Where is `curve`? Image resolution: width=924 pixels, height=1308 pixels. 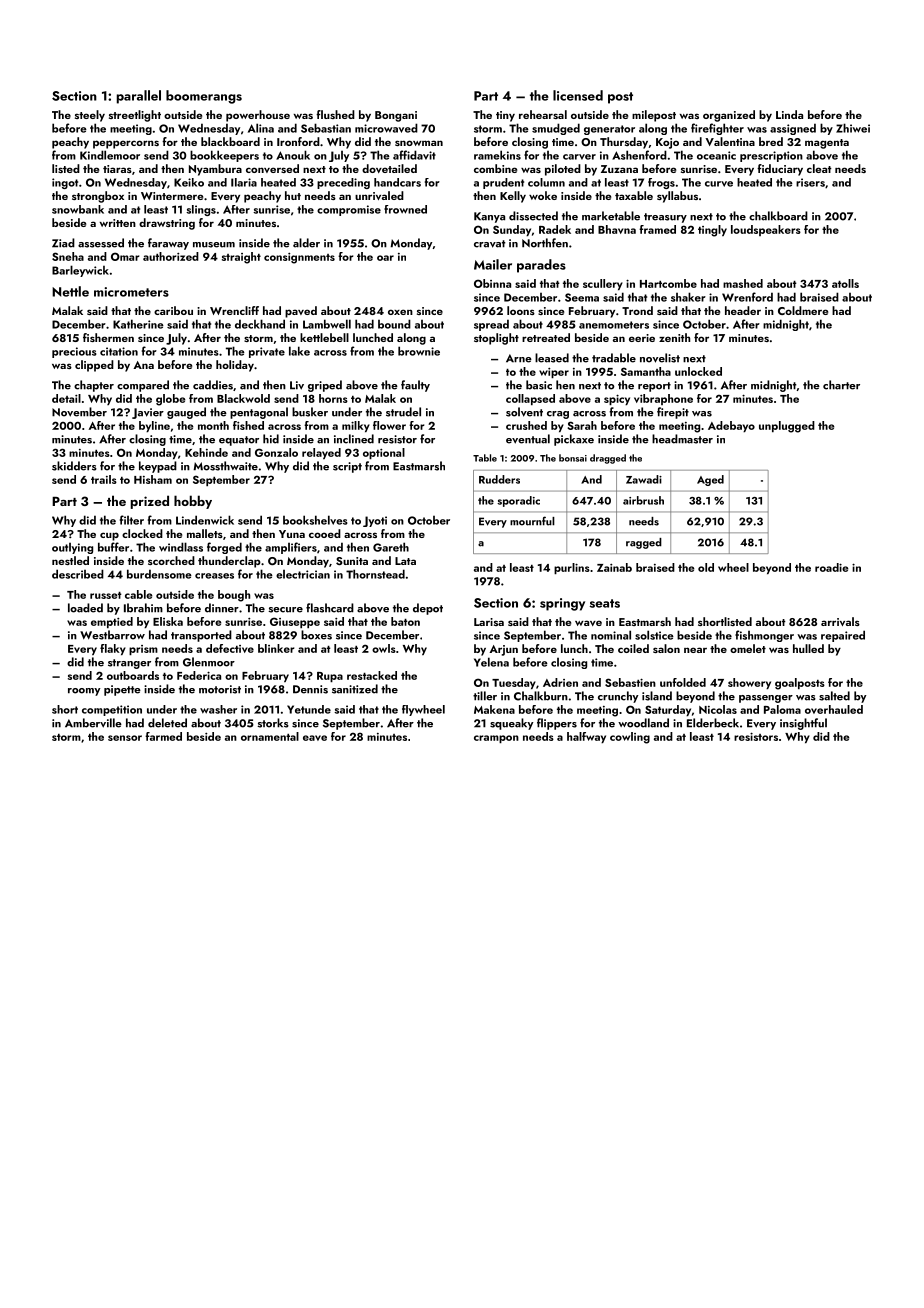 curve is located at coordinates (719, 184).
